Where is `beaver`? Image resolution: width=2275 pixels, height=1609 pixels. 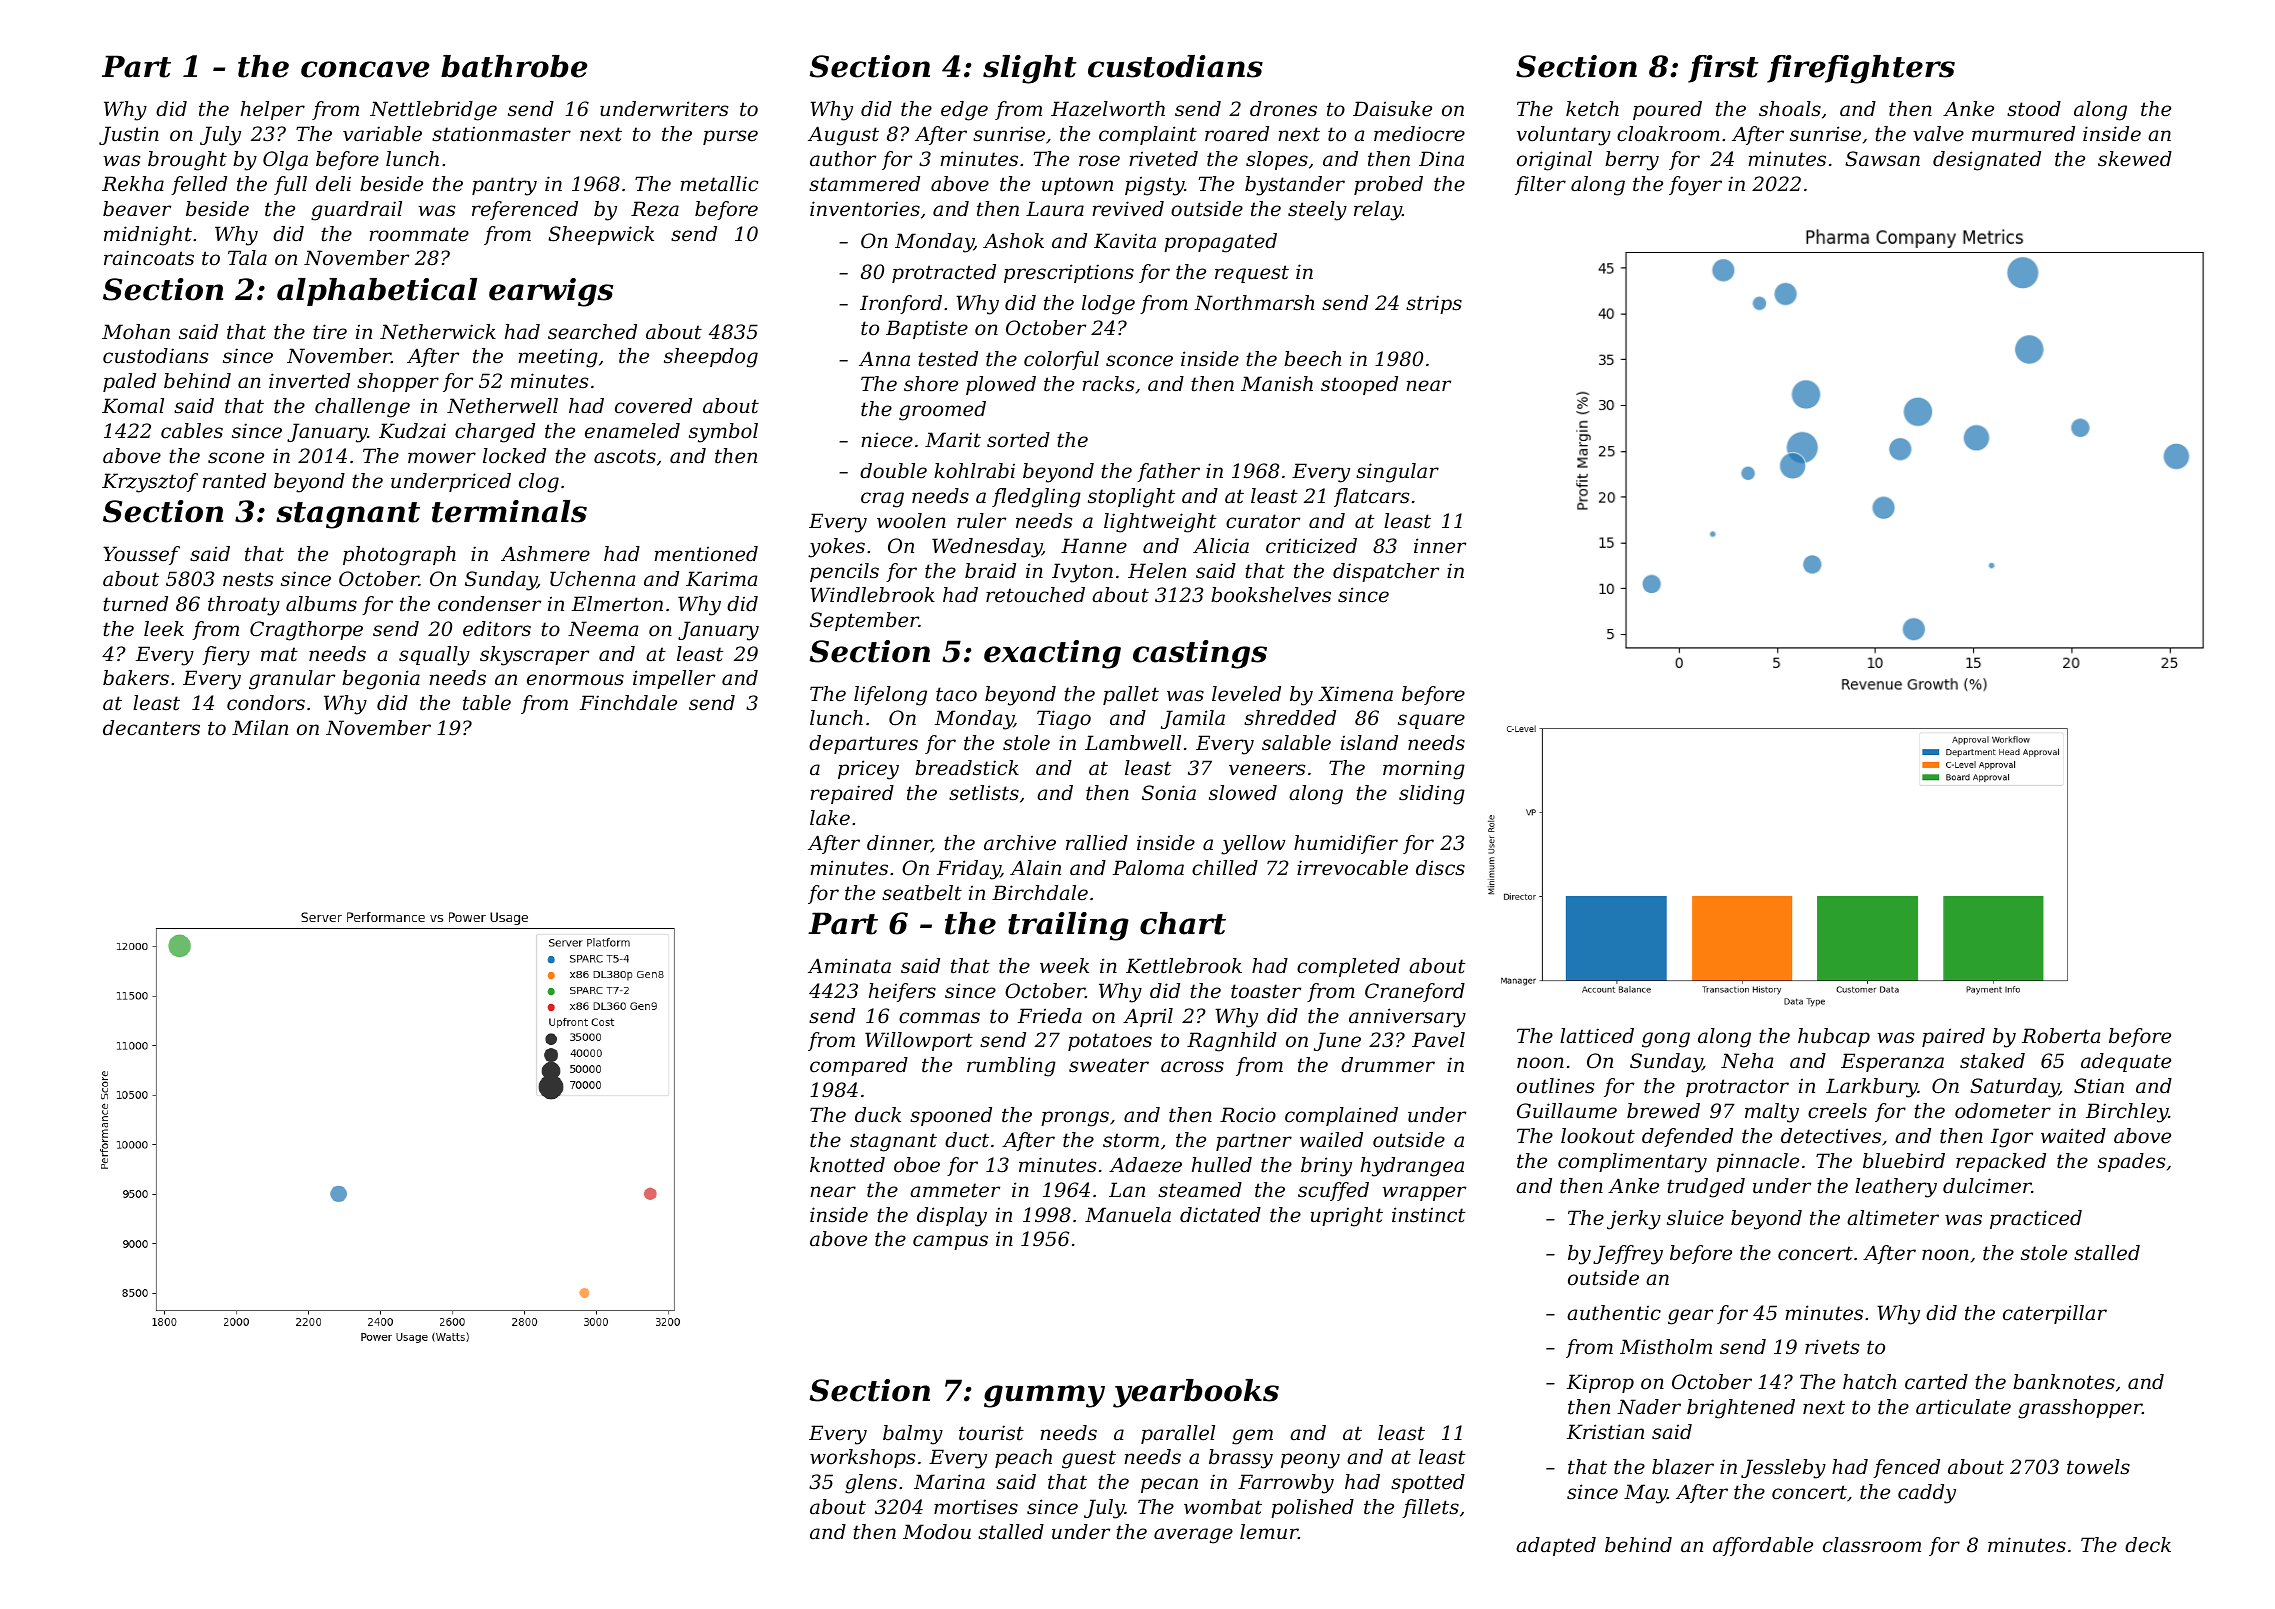 beaver is located at coordinates (137, 209).
